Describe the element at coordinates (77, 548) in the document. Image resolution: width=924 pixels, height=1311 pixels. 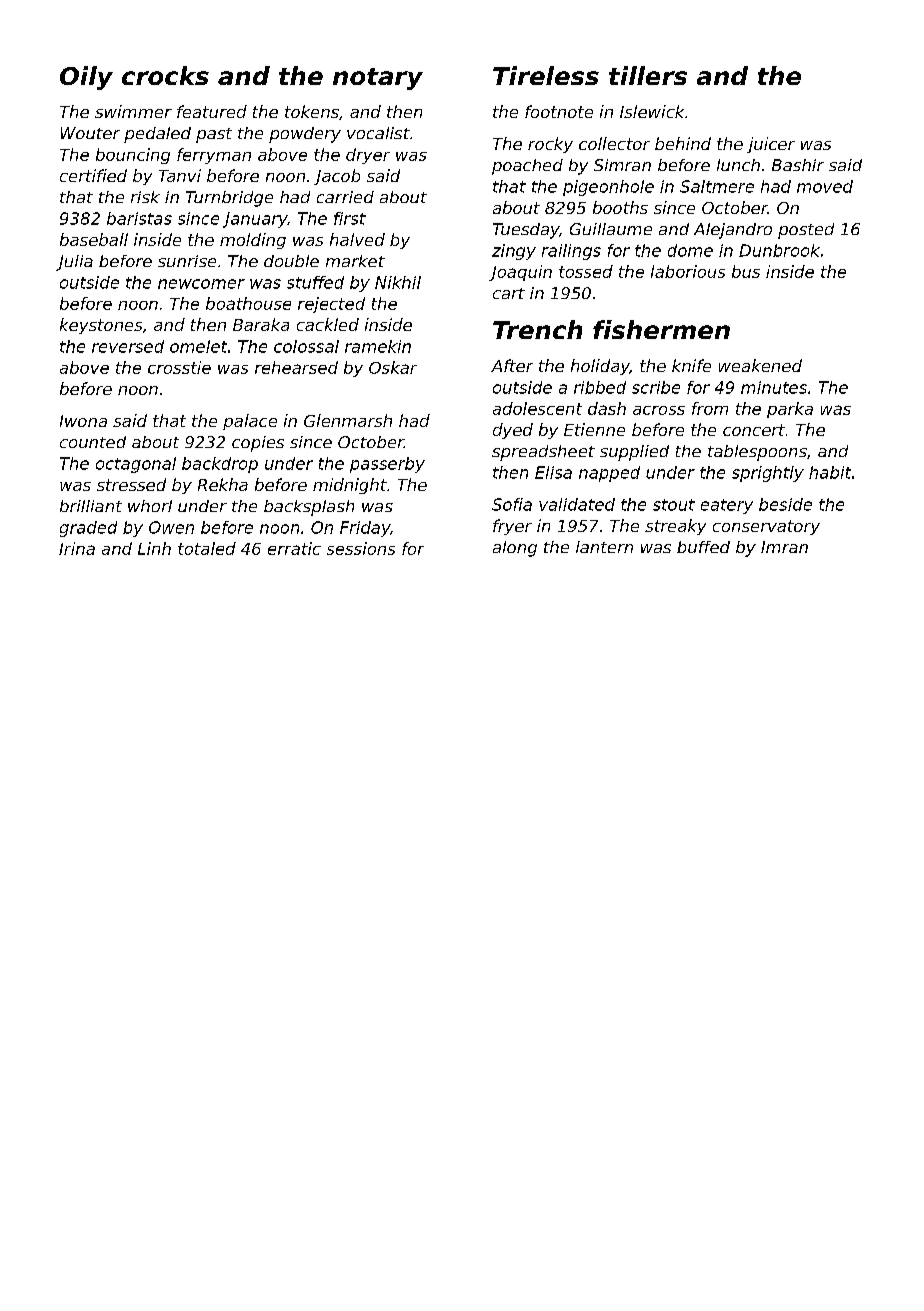
I see `Irina` at that location.
